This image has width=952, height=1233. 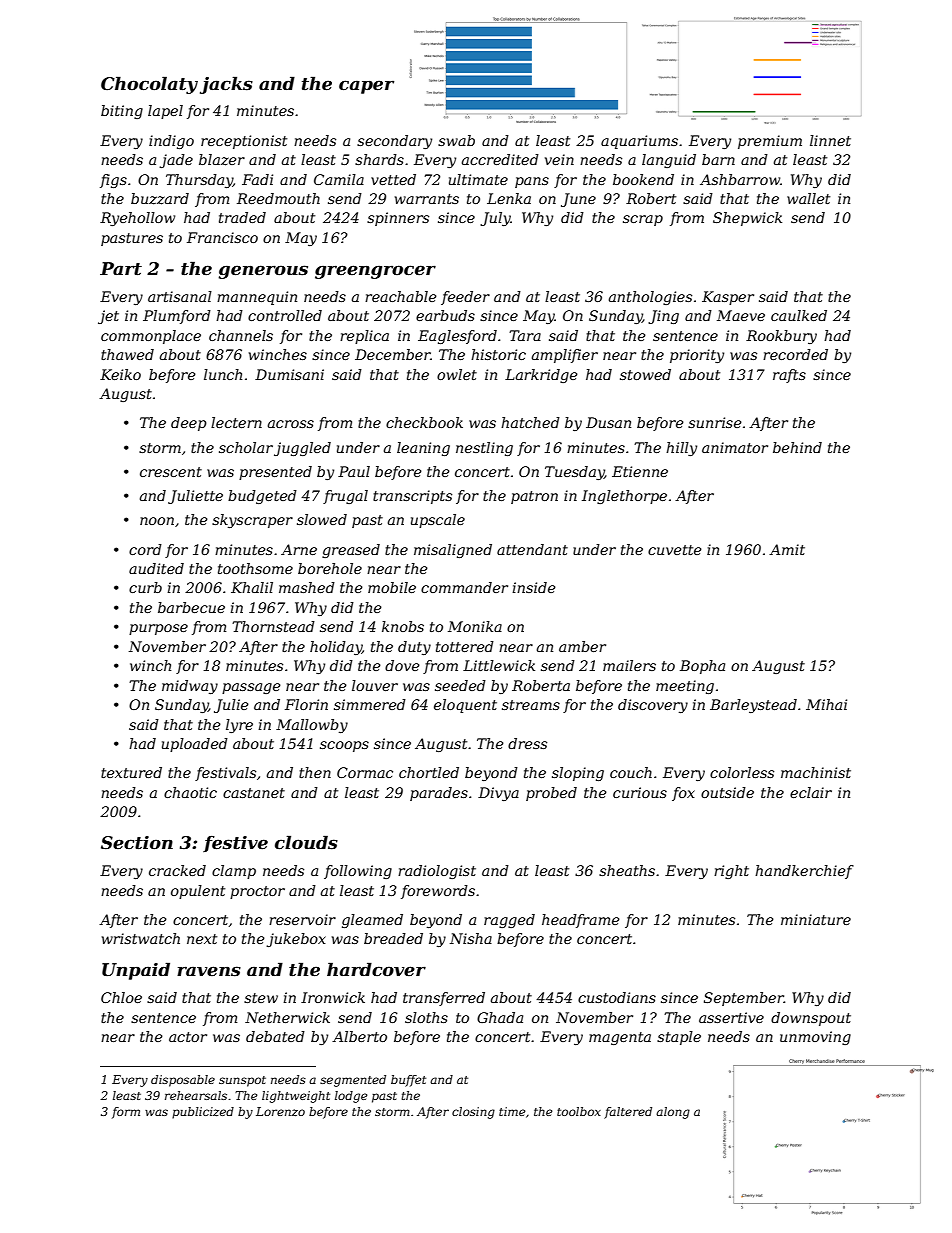 What do you see at coordinates (770, 142) in the image?
I see `premium` at bounding box center [770, 142].
